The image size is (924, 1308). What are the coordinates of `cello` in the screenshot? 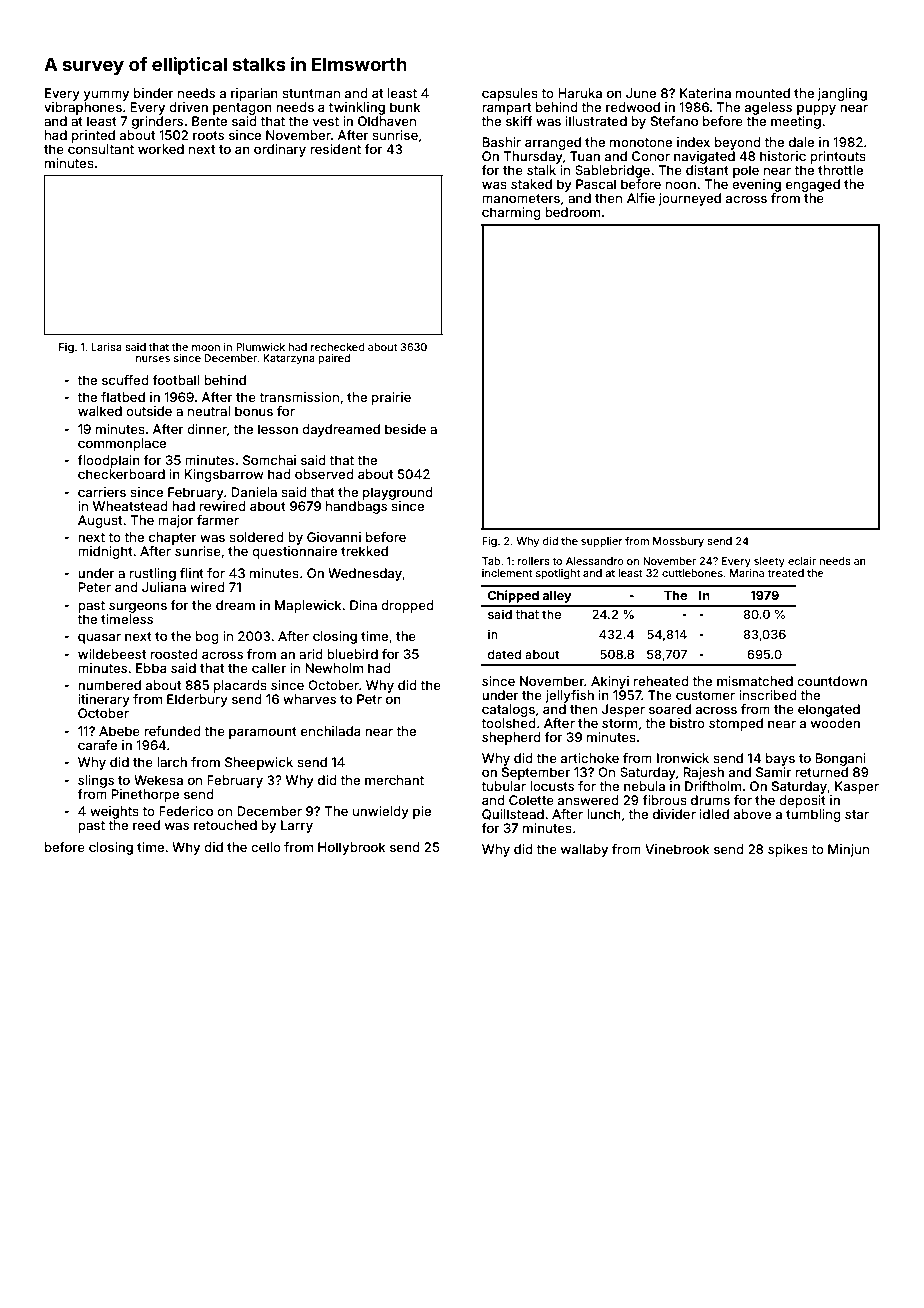 It's located at (266, 847).
